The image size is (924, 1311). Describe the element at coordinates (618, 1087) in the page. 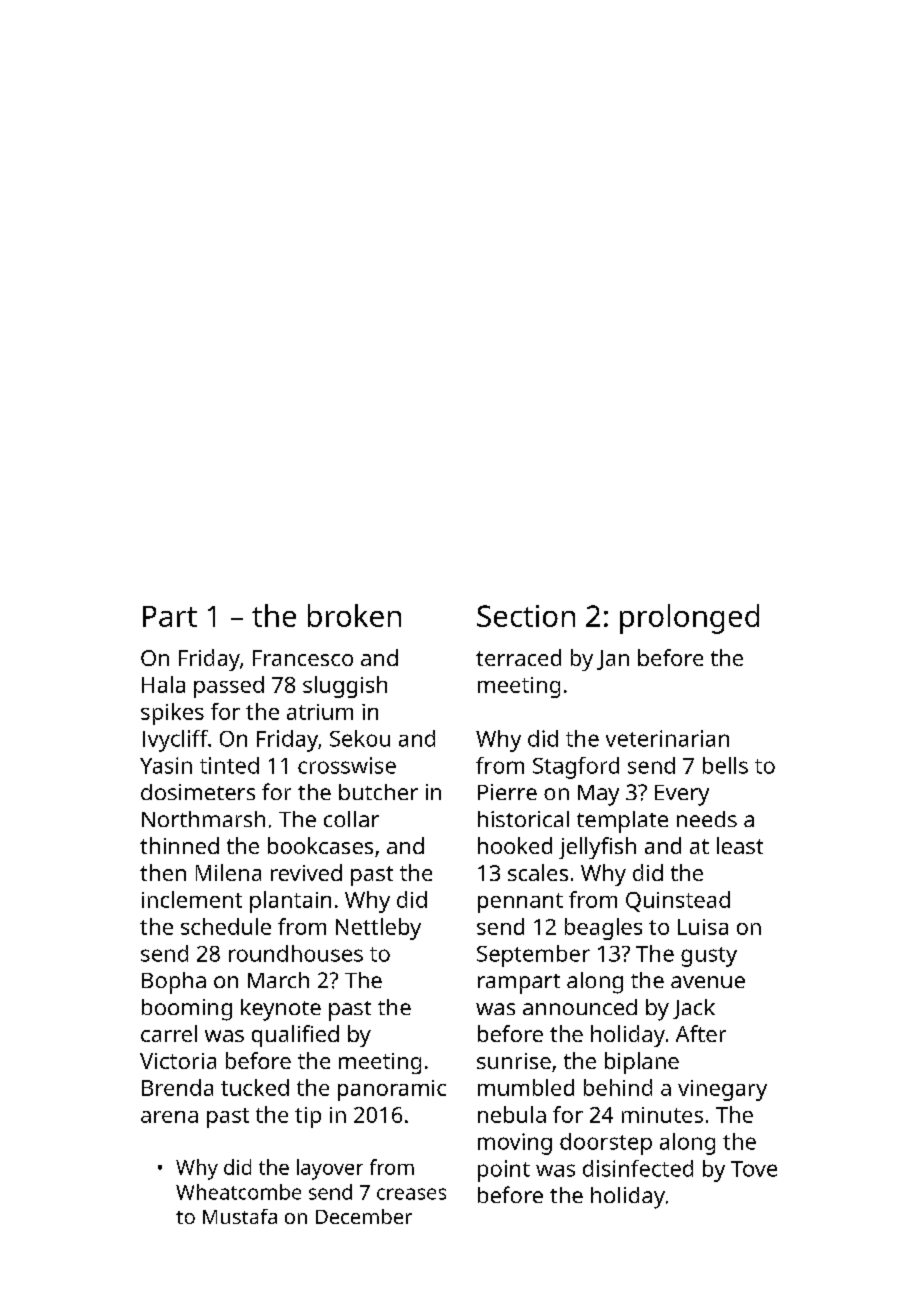

I see `behind` at that location.
